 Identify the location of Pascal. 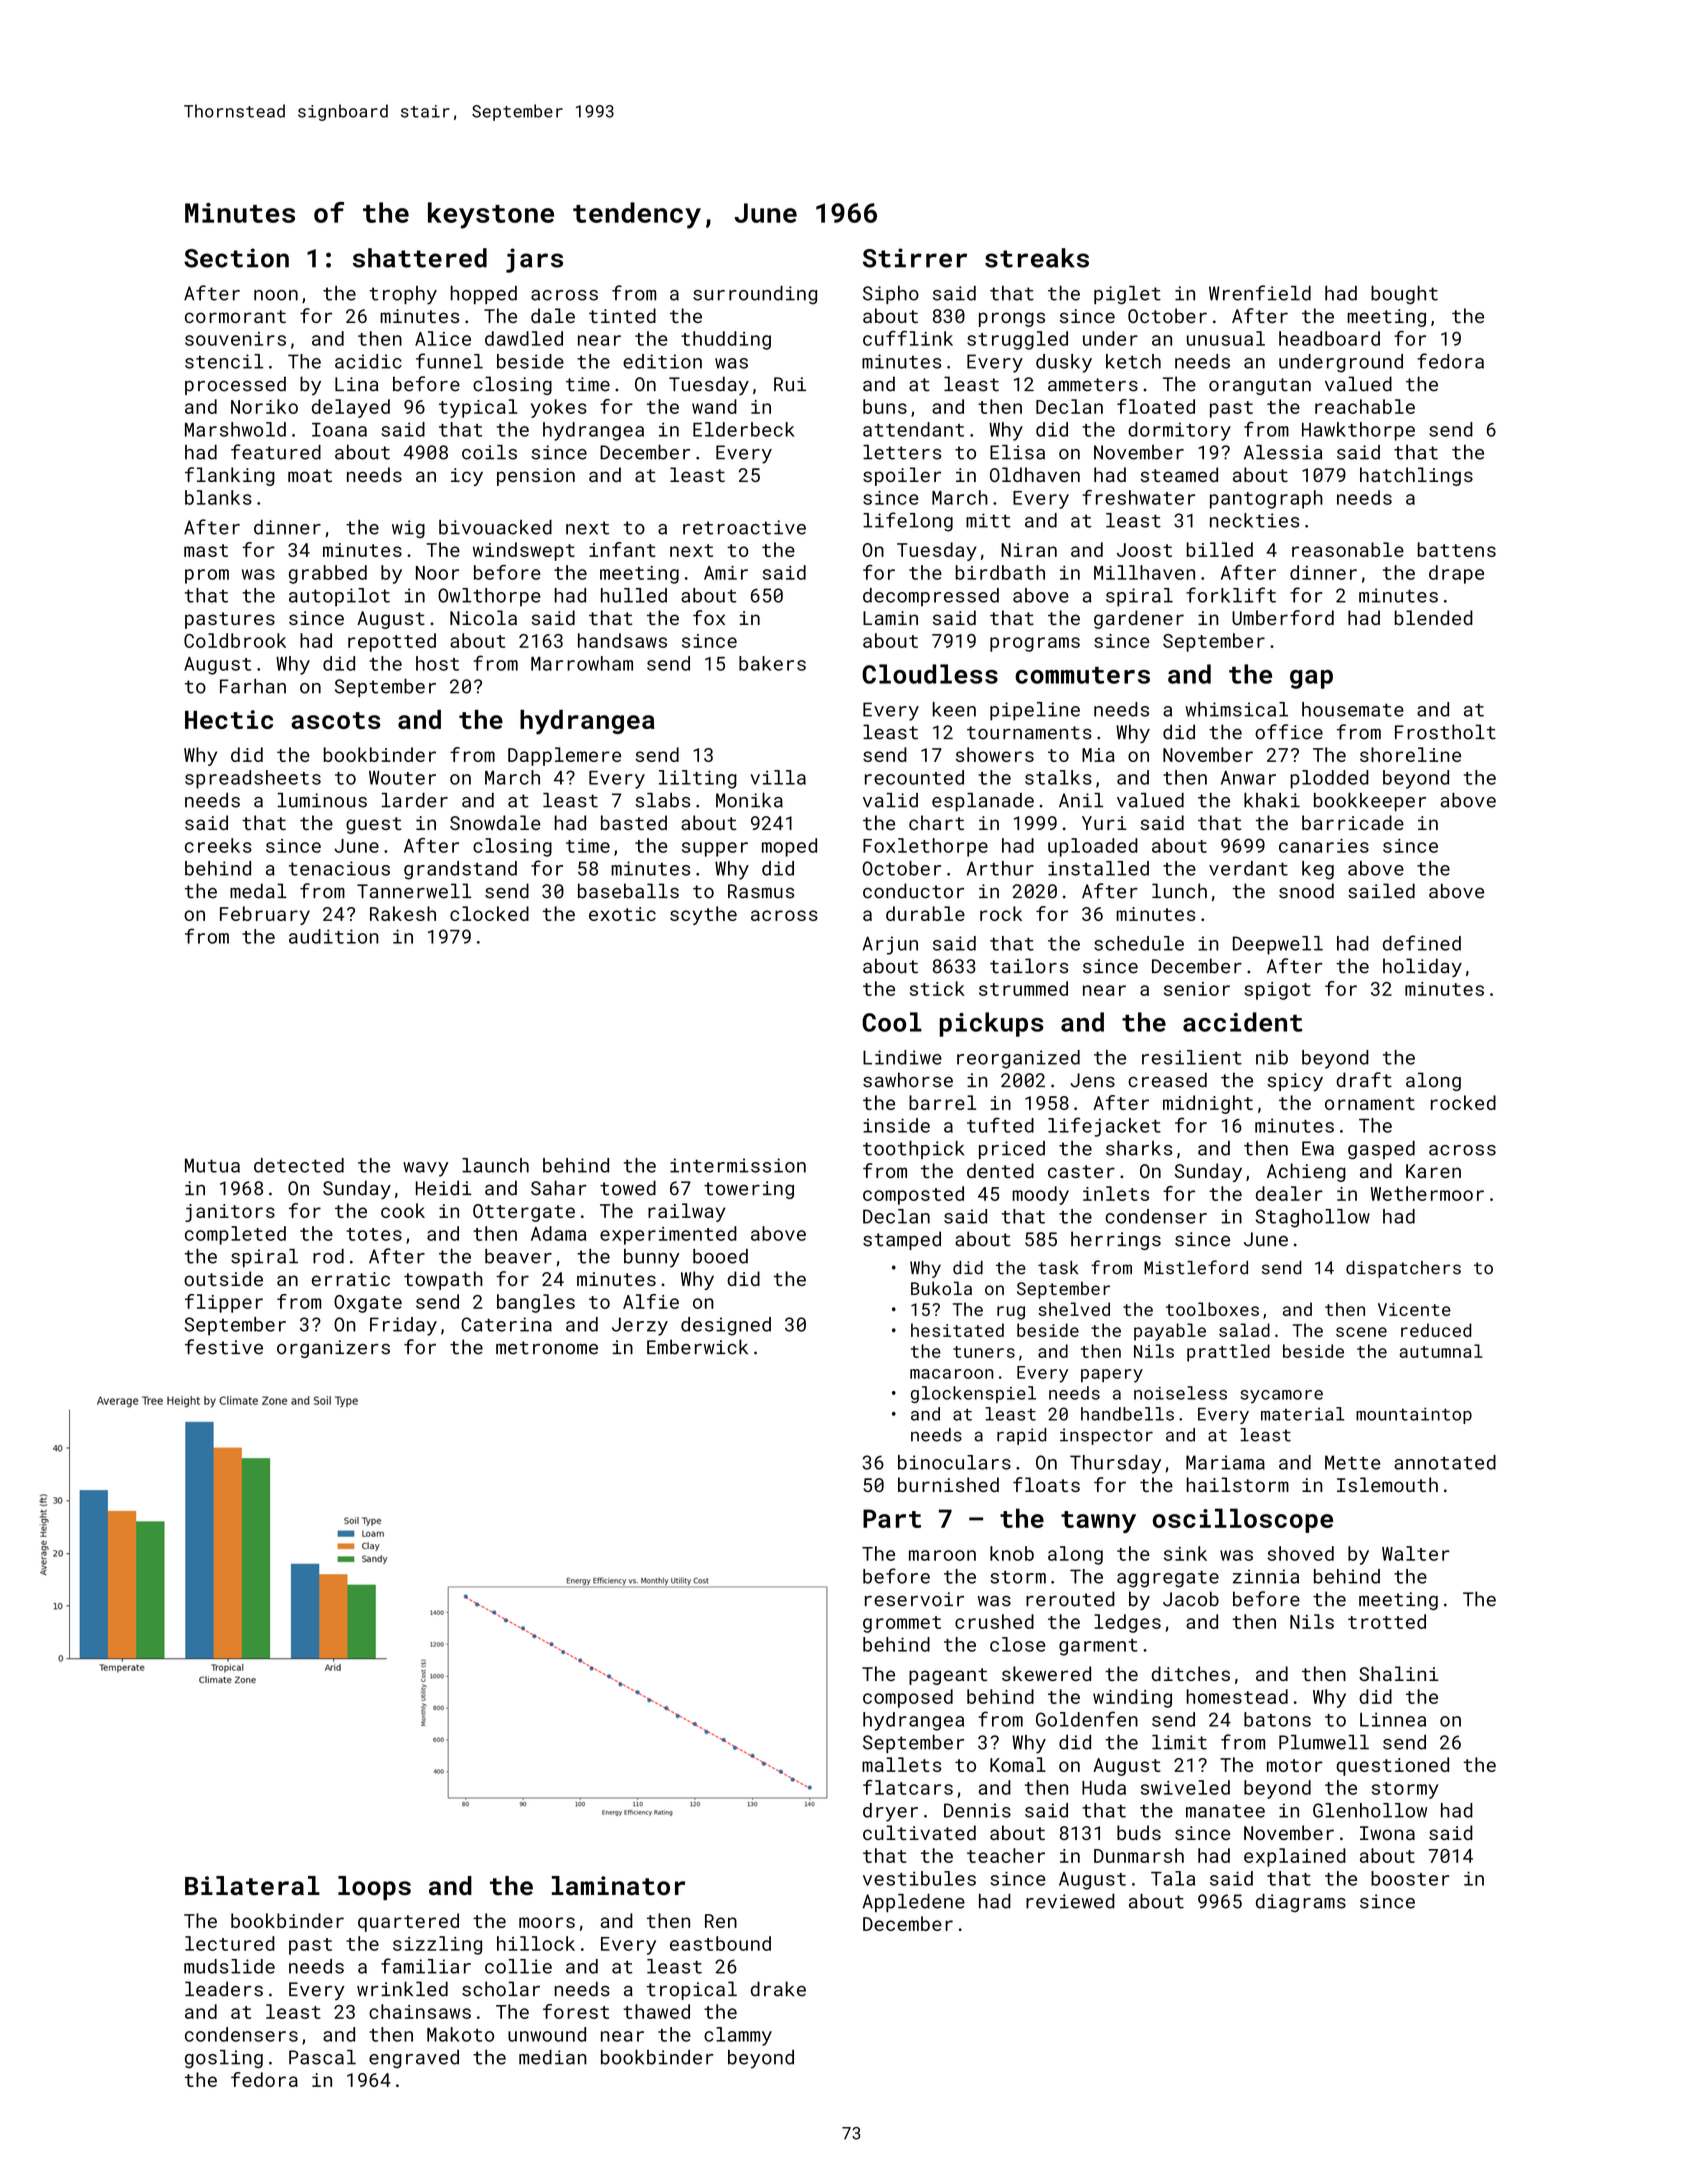
(322, 2057).
